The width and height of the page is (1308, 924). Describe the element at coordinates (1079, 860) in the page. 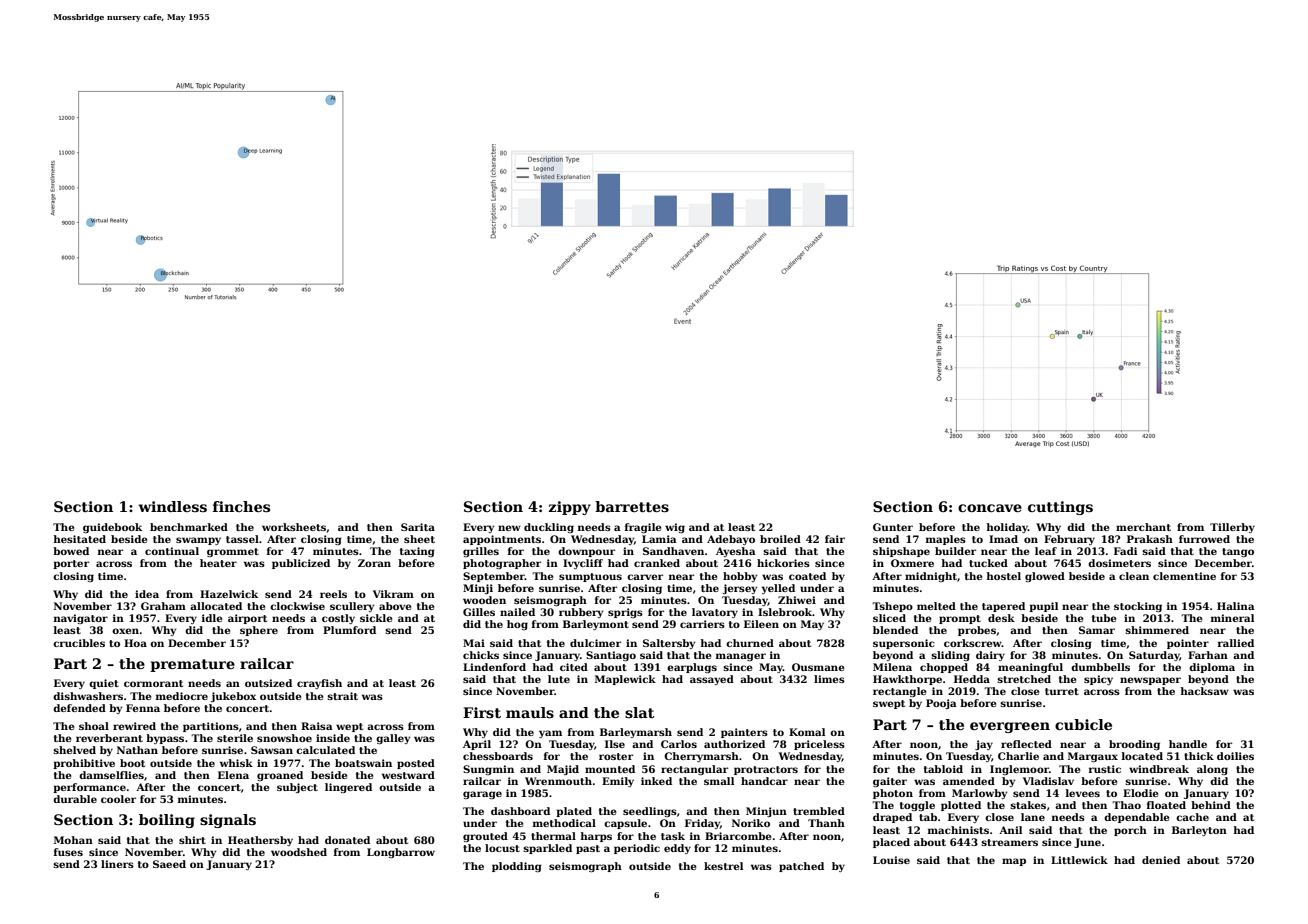

I see `Littlewick` at that location.
